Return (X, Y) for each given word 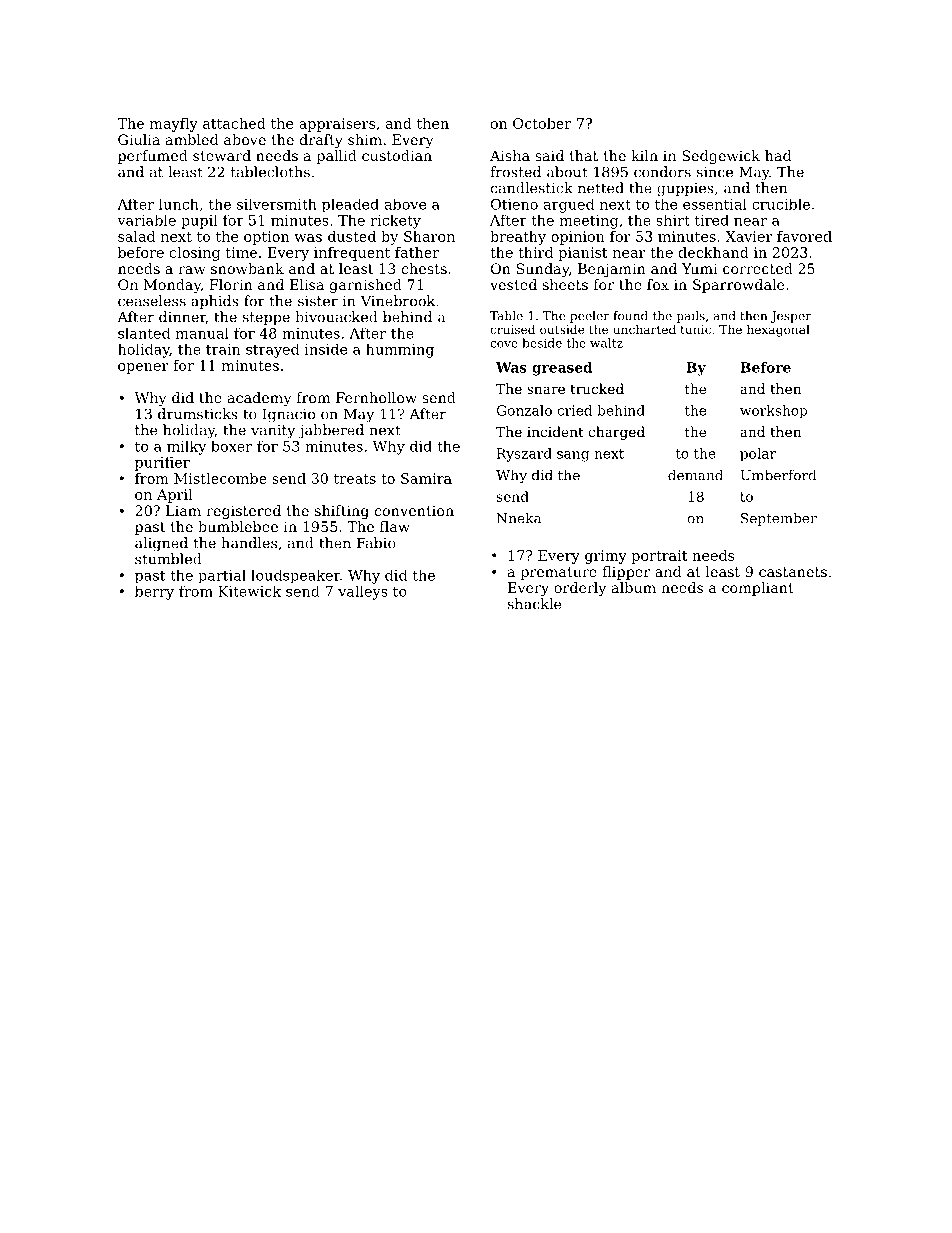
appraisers (337, 125)
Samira (426, 478)
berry (154, 593)
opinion (578, 238)
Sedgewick (721, 157)
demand (695, 475)
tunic (696, 329)
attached (234, 123)
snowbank (247, 268)
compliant (758, 589)
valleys (363, 593)
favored (804, 236)
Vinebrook (398, 301)
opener (143, 368)
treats (355, 479)
